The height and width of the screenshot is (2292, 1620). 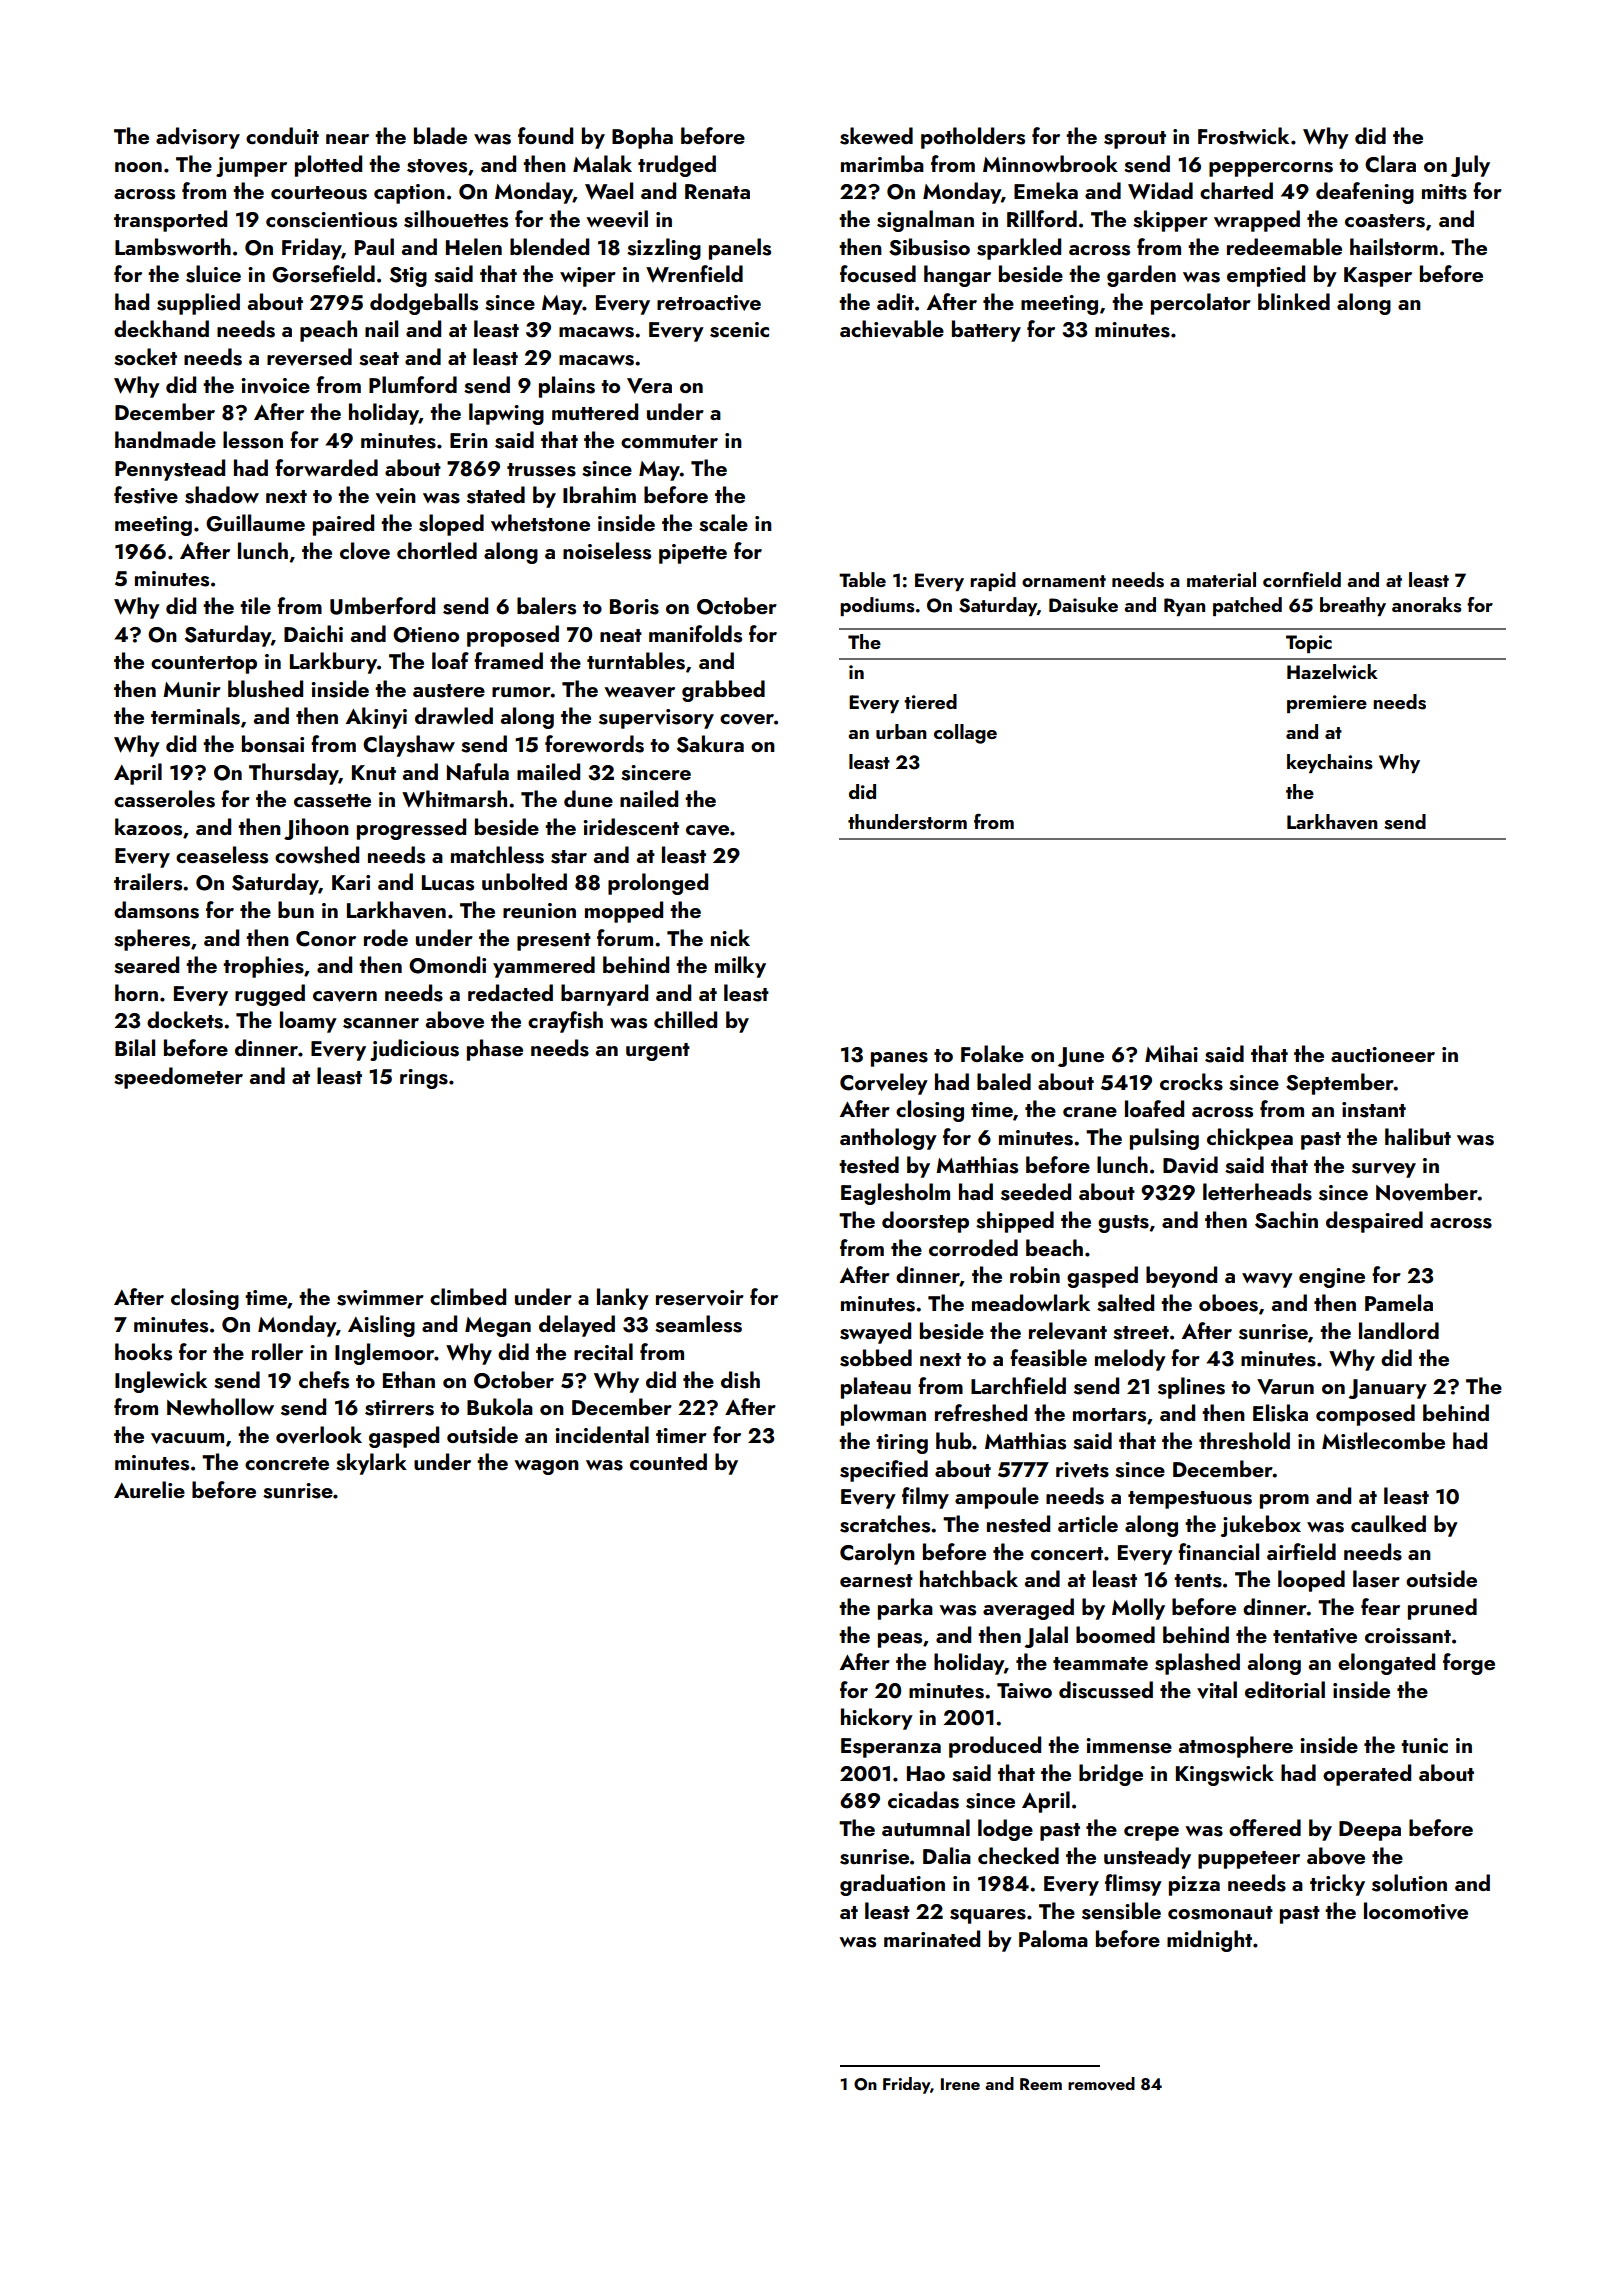 I want to click on graduation, so click(x=892, y=1885).
